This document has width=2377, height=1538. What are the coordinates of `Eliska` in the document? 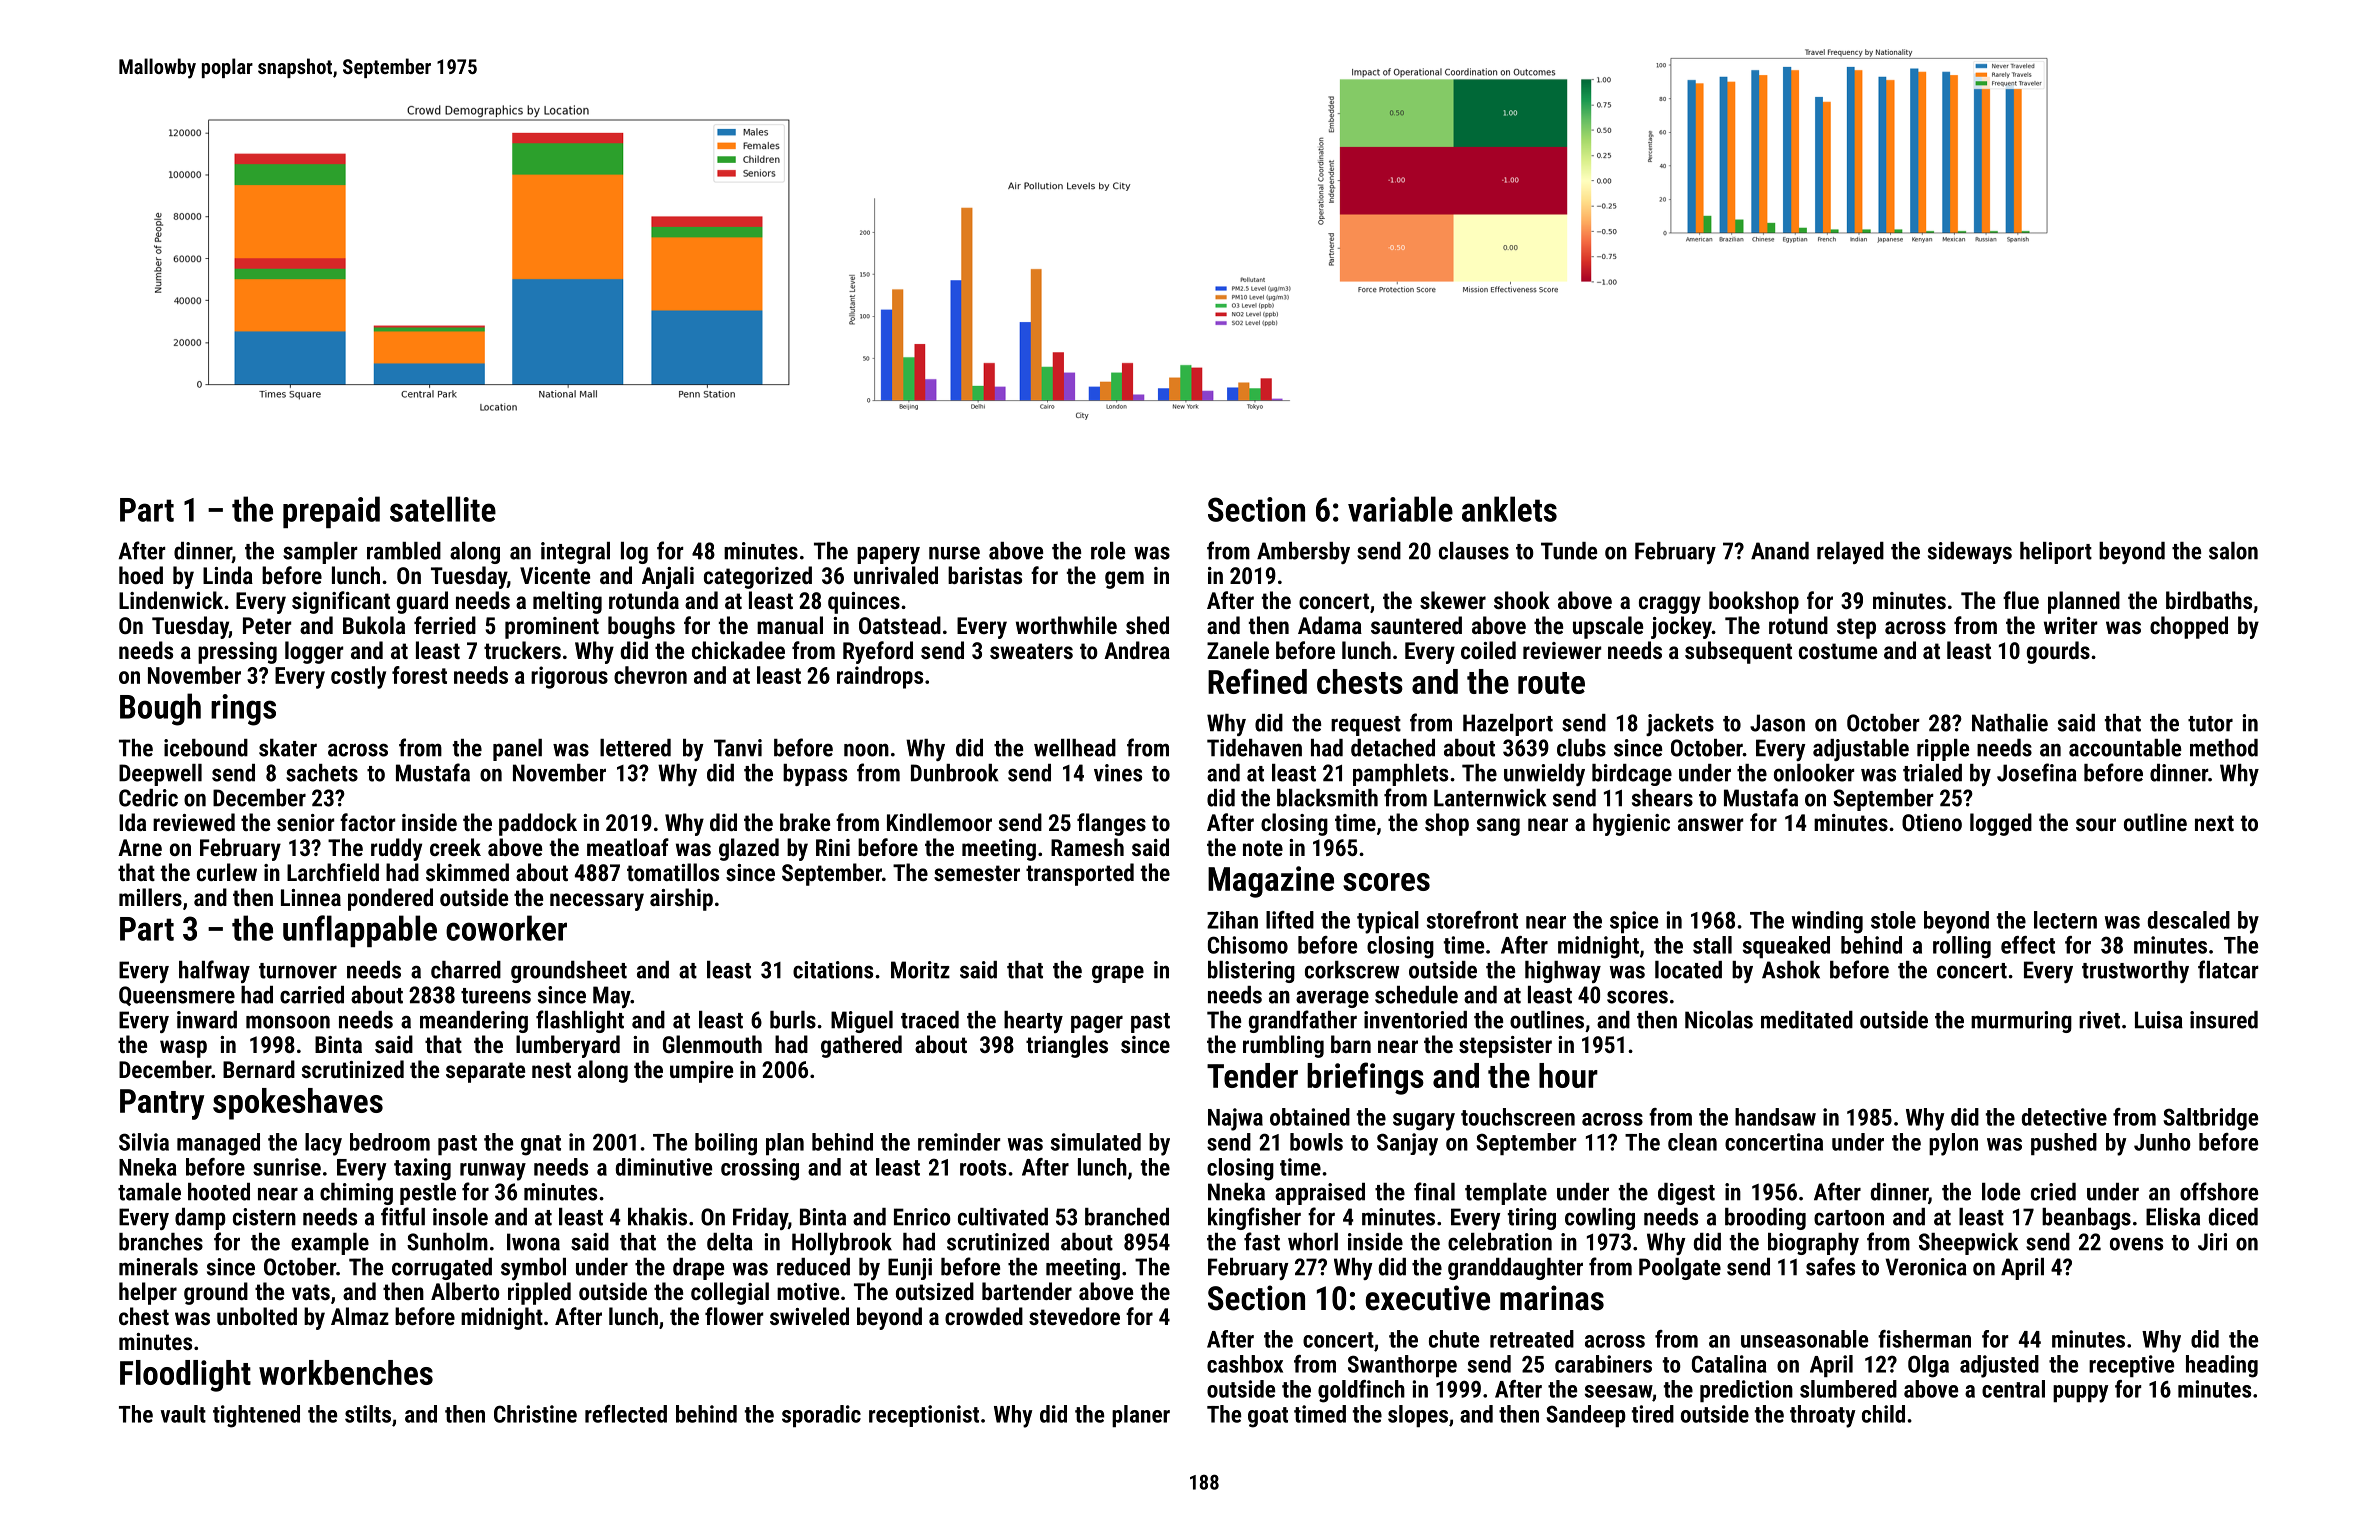 It's located at (2173, 1217).
